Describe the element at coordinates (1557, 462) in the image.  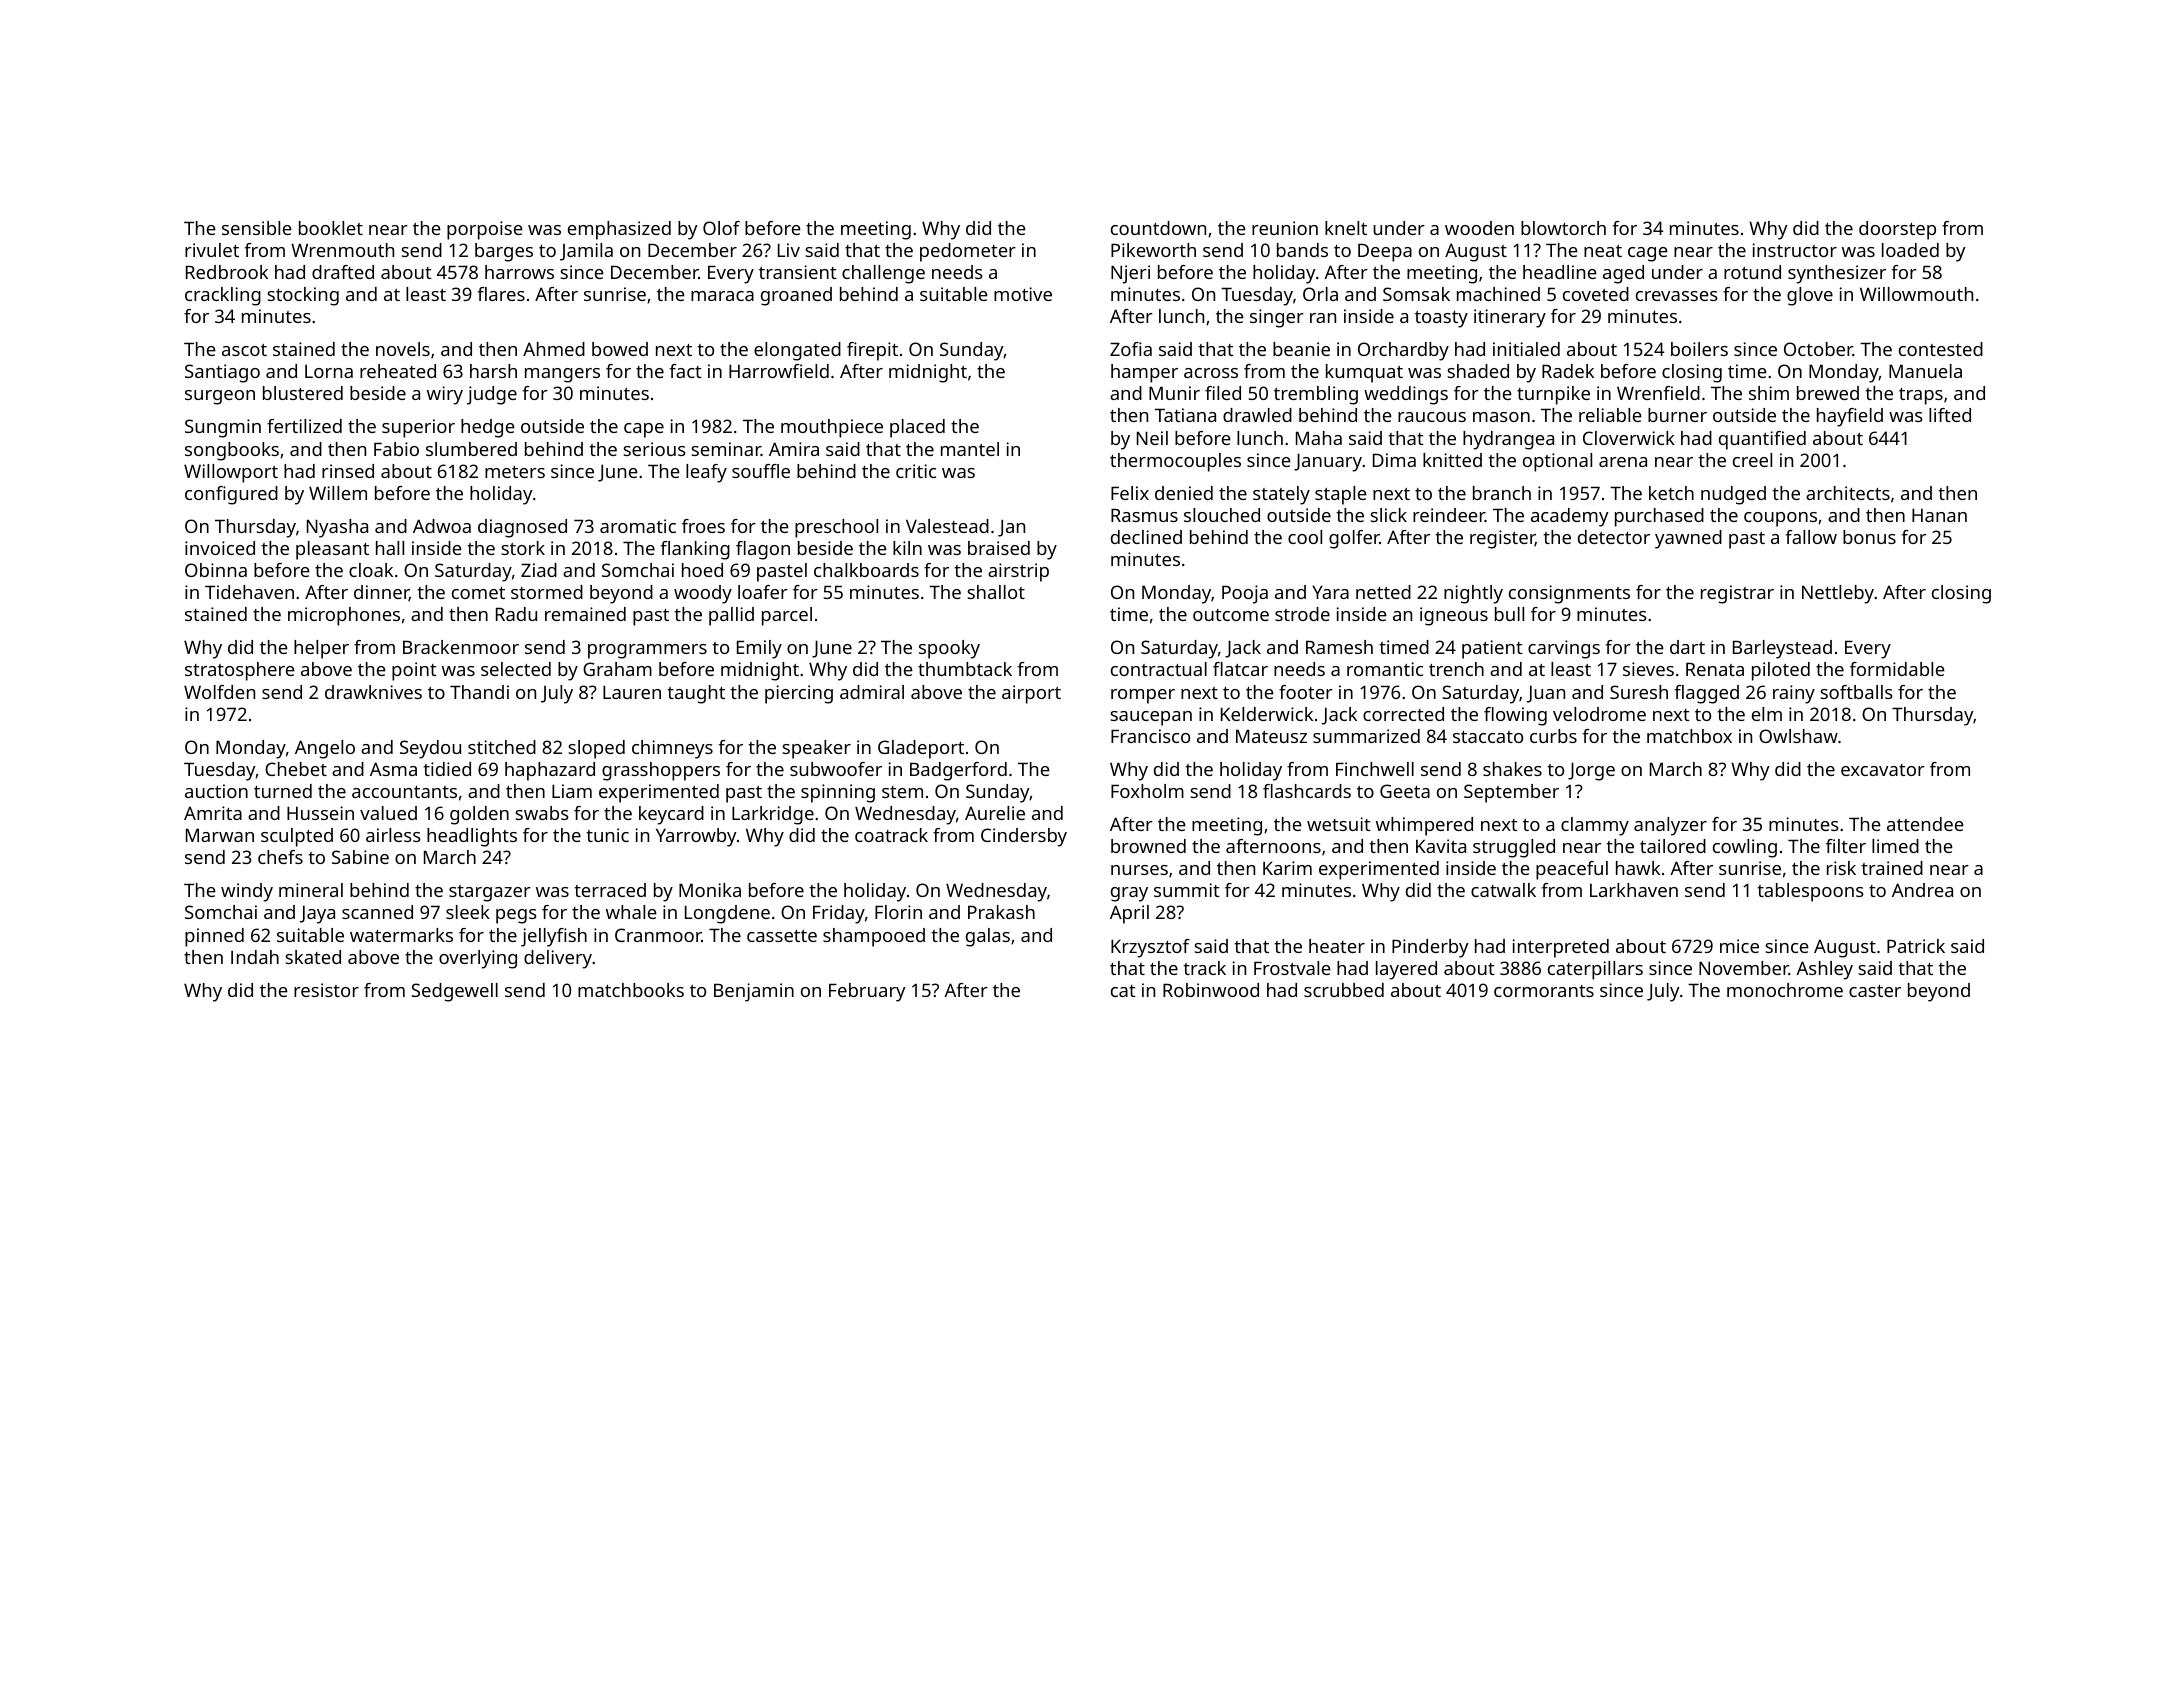
I see `optional` at that location.
